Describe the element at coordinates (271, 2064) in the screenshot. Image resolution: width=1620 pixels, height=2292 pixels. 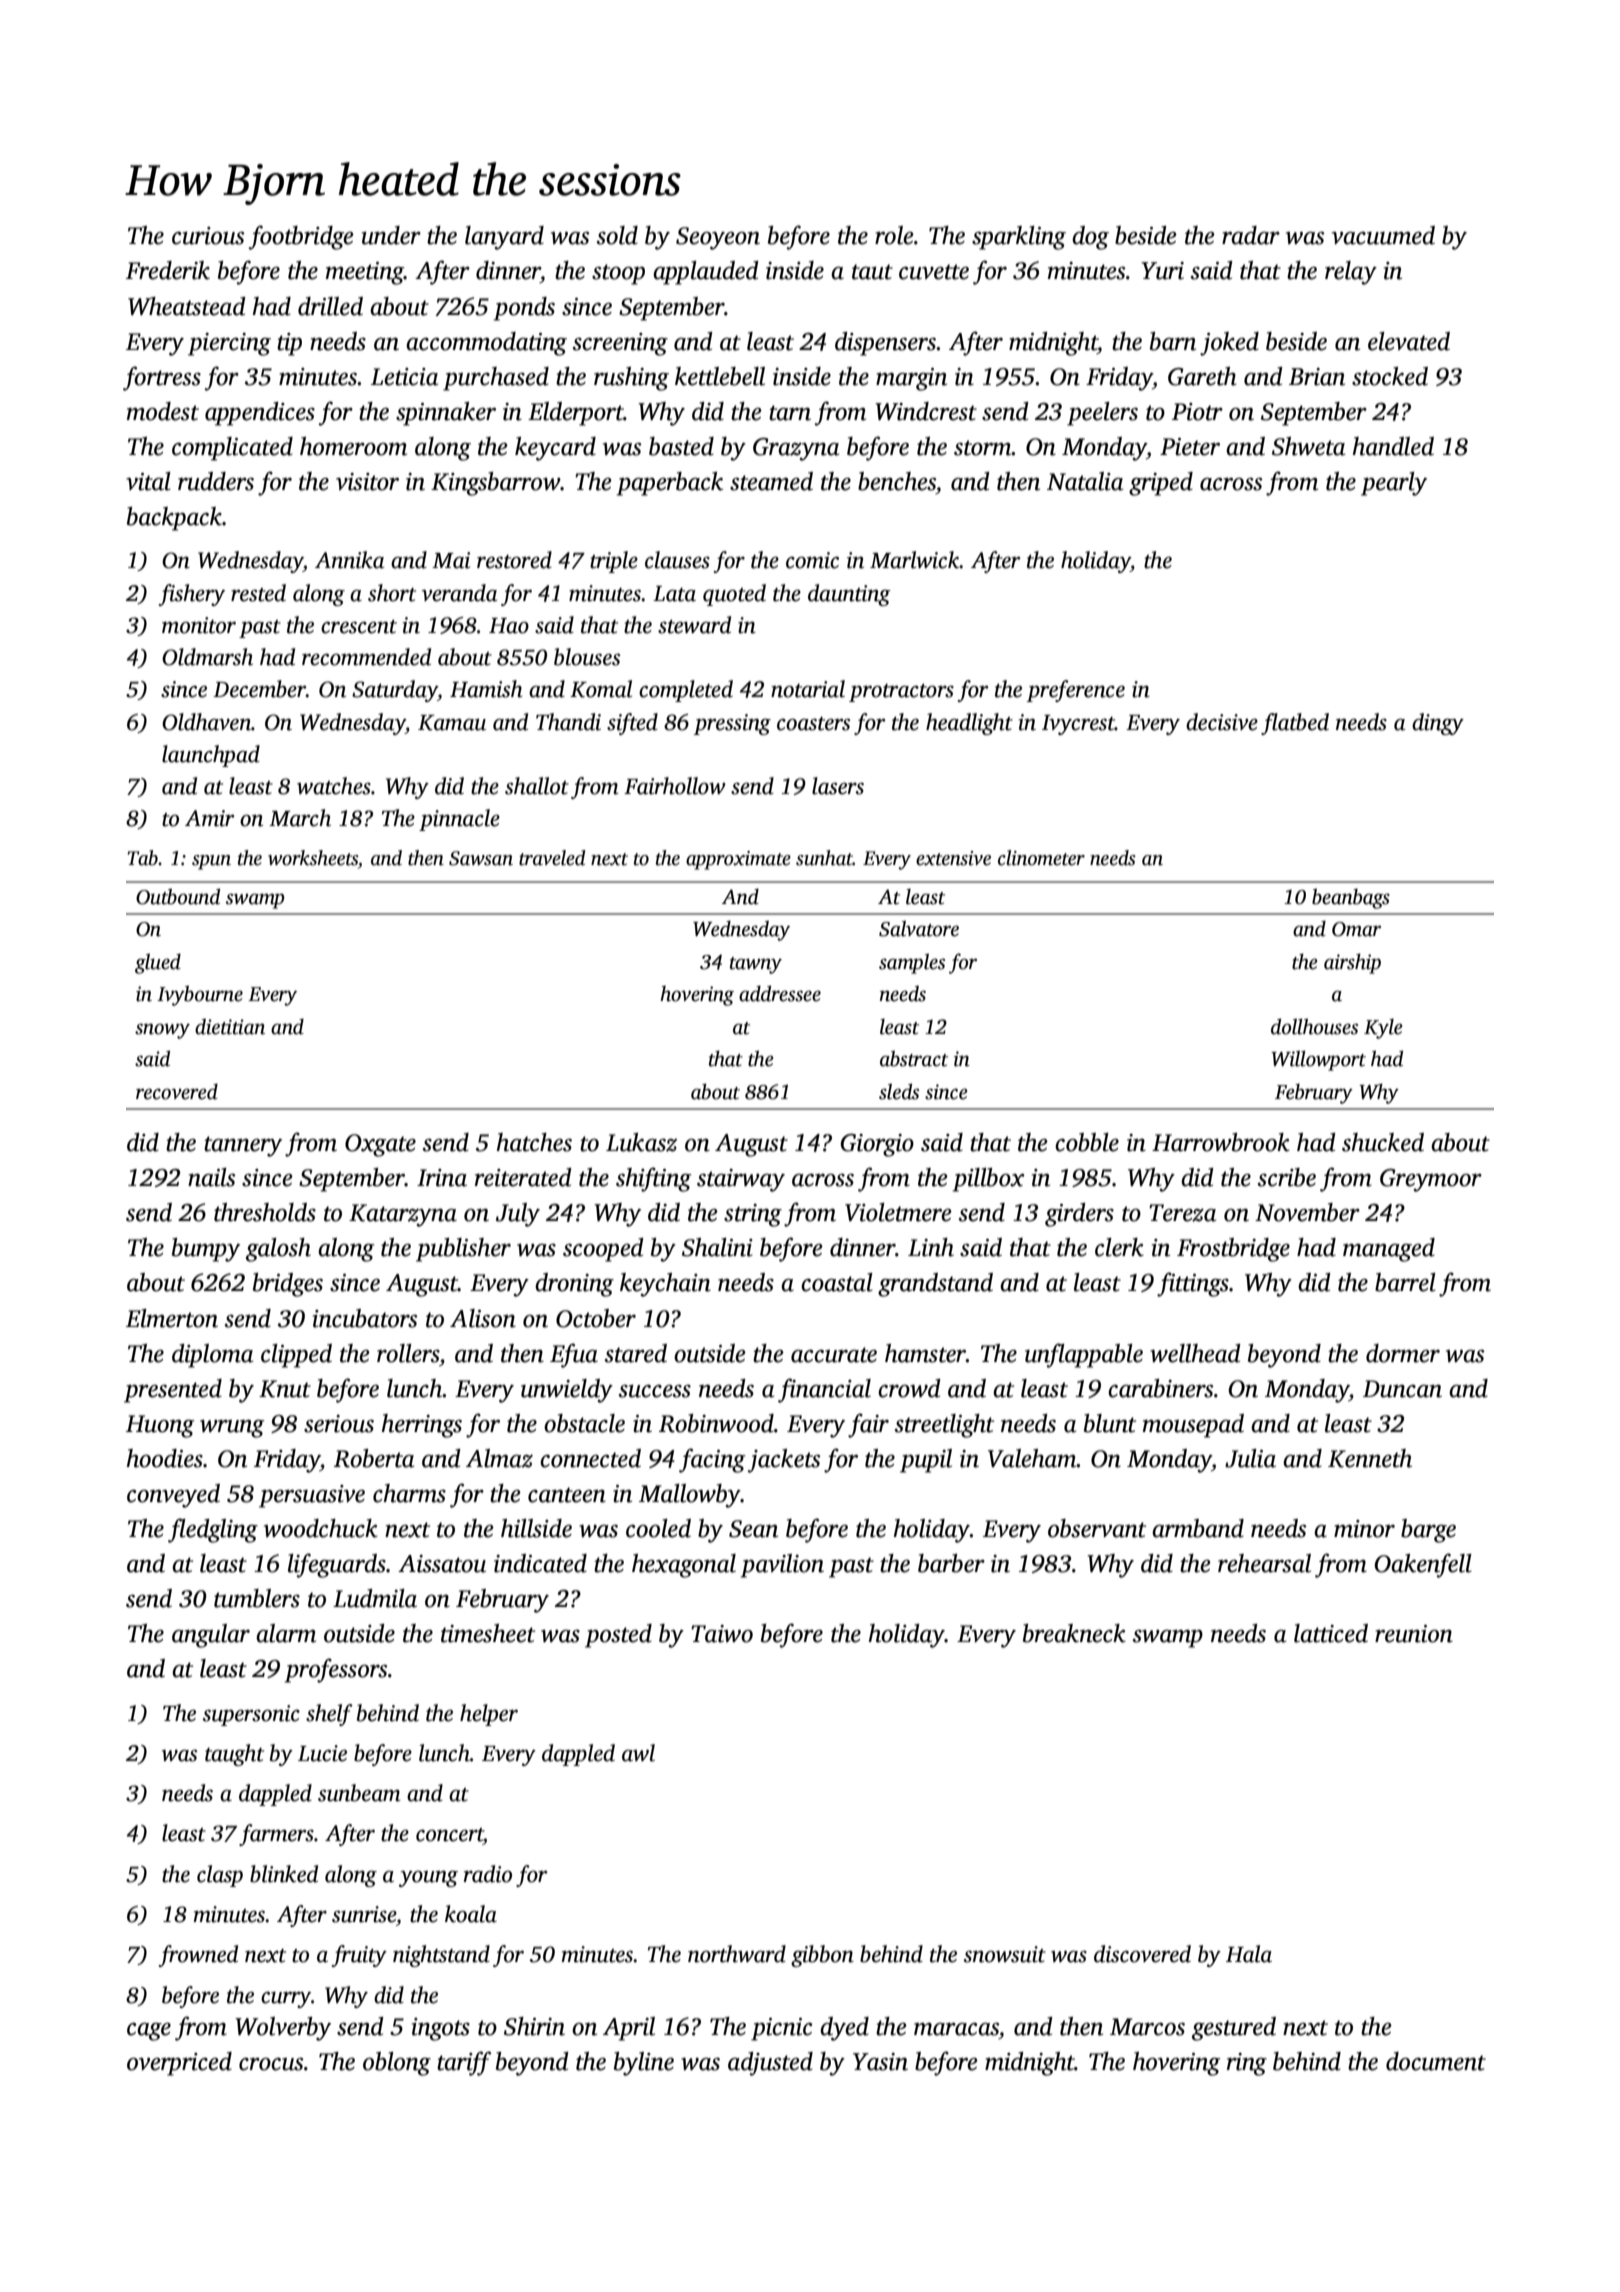
I see `crocus` at that location.
